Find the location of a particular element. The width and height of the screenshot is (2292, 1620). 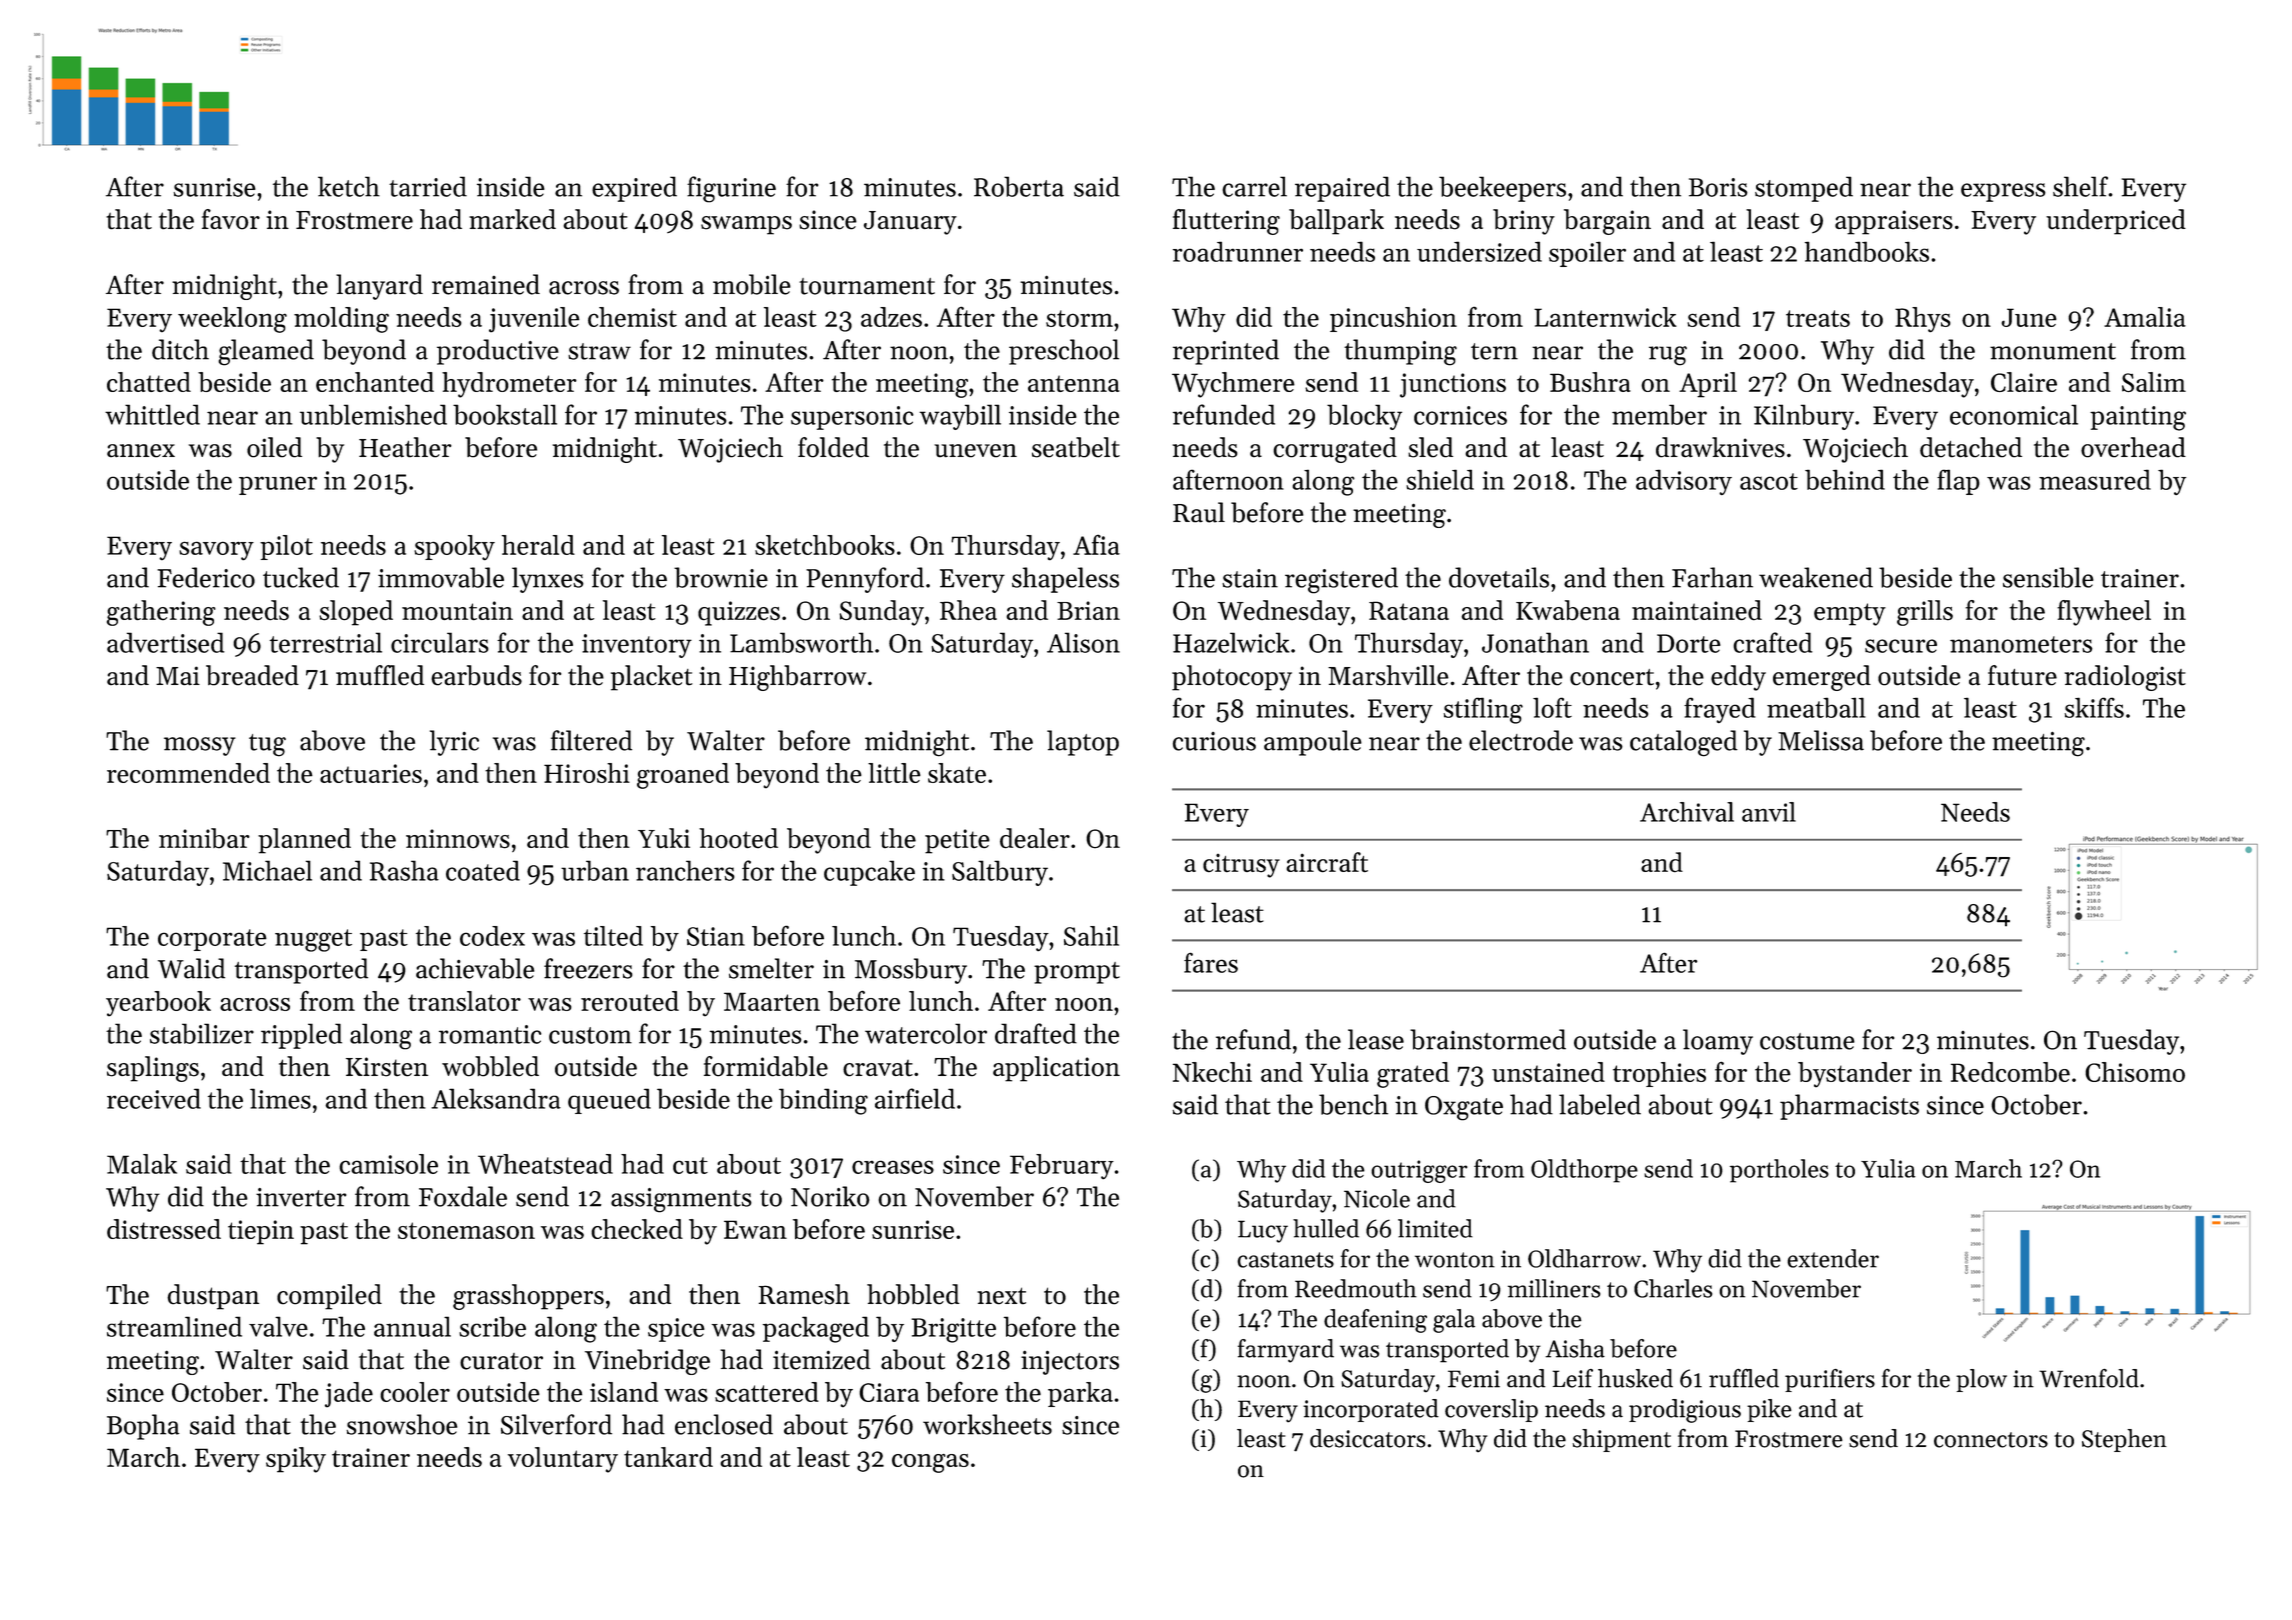

tarried is located at coordinates (428, 186).
